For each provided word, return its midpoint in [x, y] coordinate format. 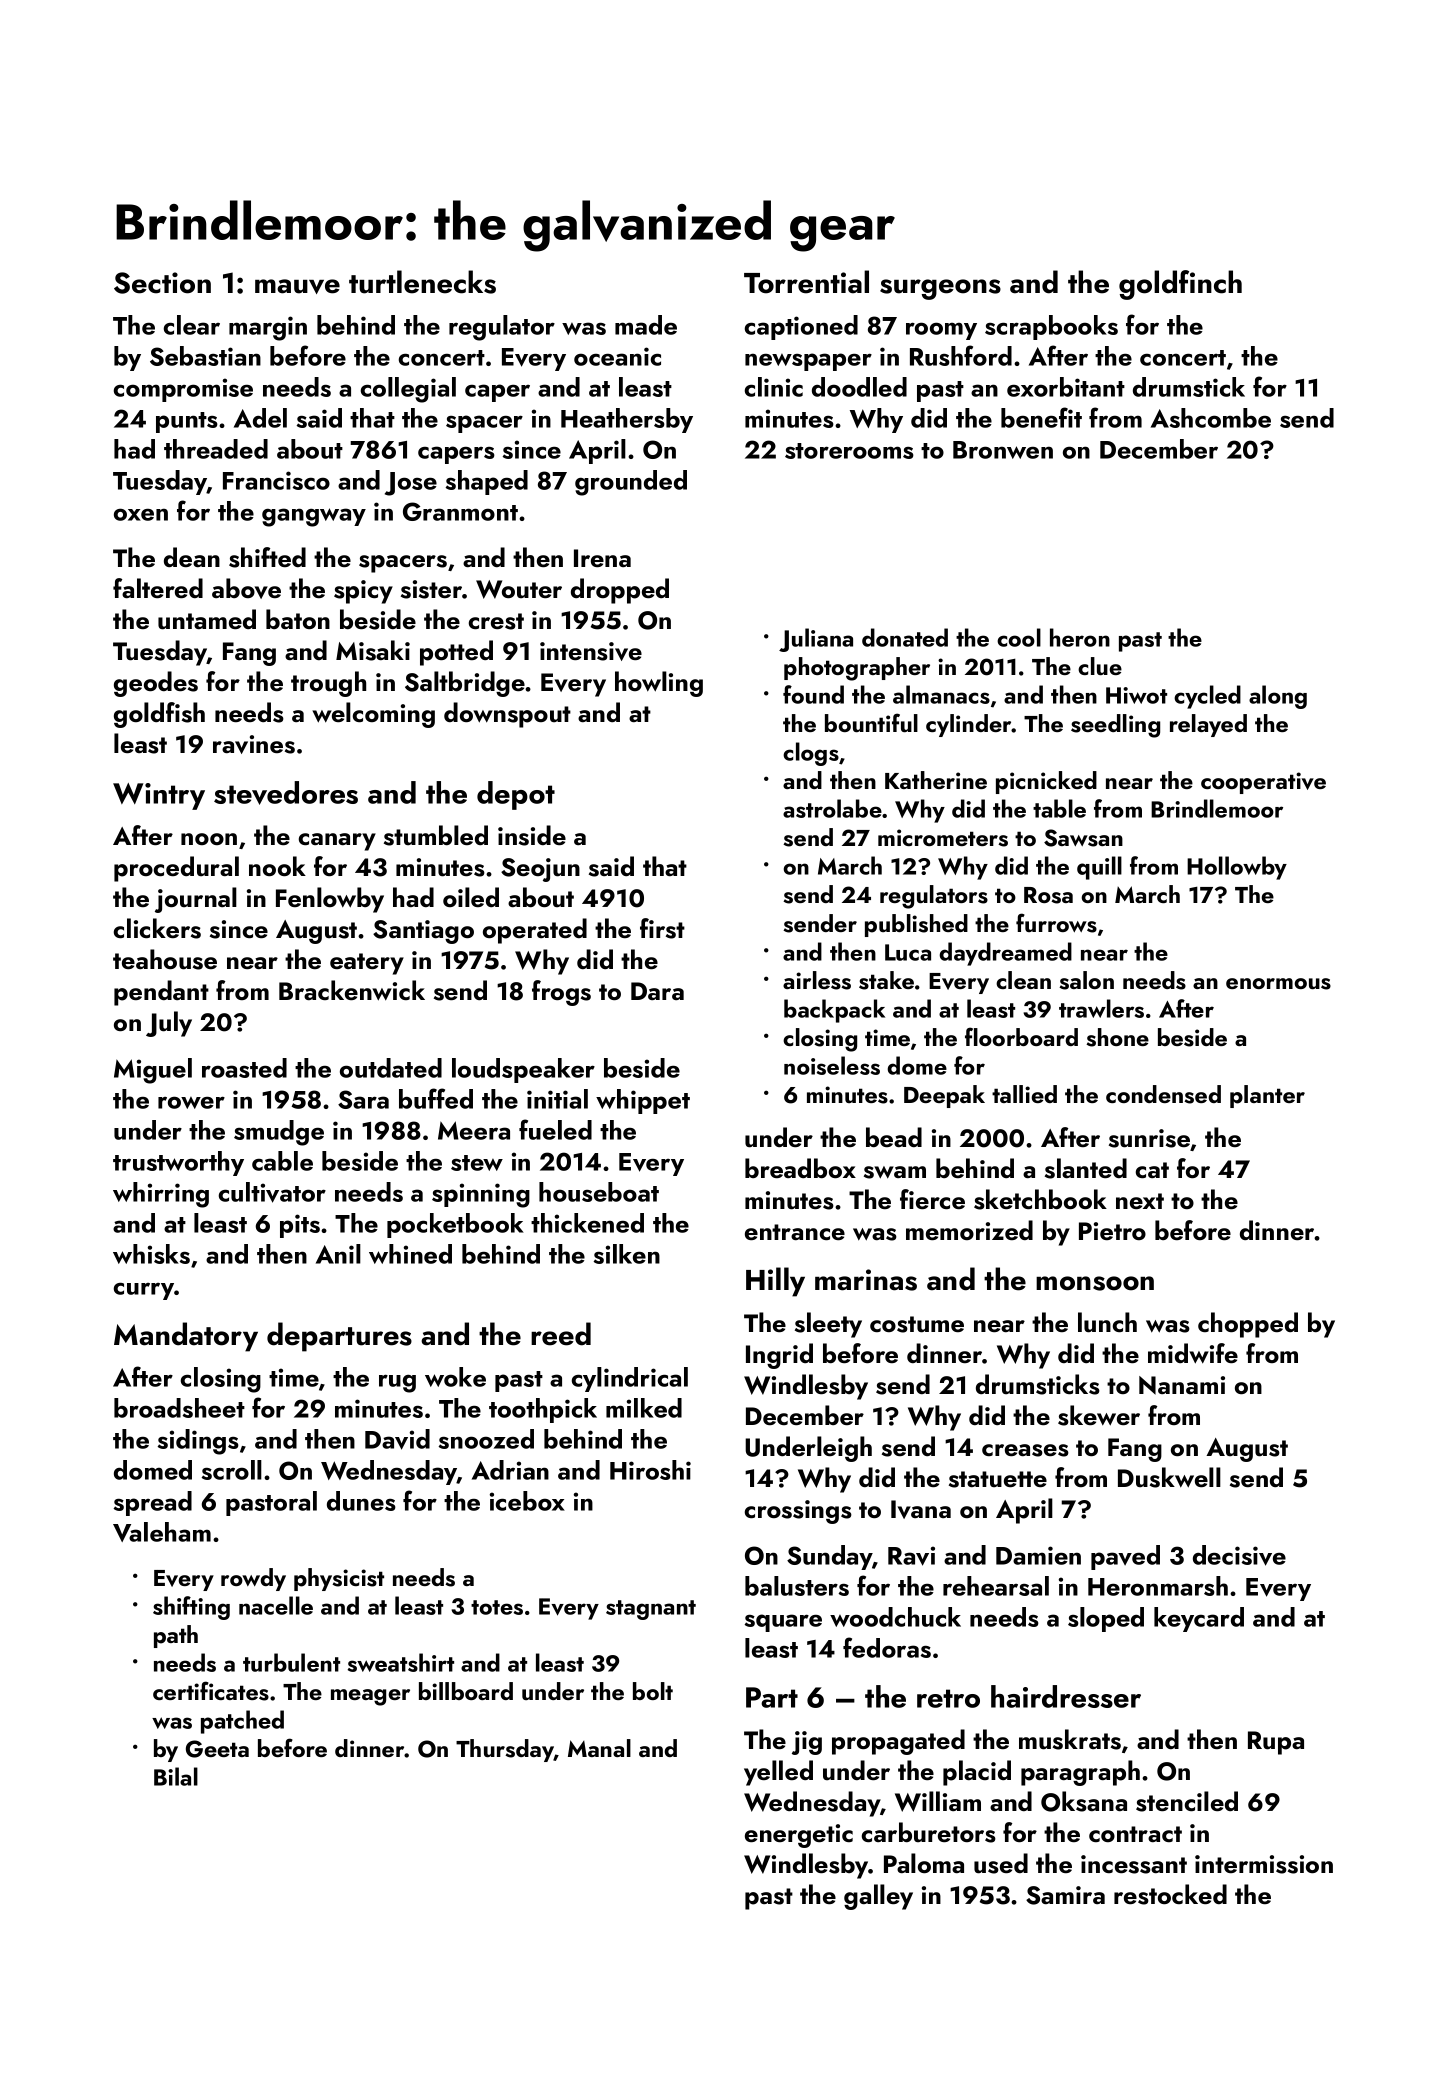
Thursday [505, 1750]
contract [1135, 1834]
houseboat [599, 1192]
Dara [657, 991]
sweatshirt [401, 1662]
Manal [599, 1748]
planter [1267, 1096]
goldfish [159, 715]
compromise [183, 390]
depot [516, 795]
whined [410, 1254]
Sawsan [1083, 838]
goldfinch [1180, 285]
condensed [1163, 1094]
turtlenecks [422, 282]
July [169, 1024]
